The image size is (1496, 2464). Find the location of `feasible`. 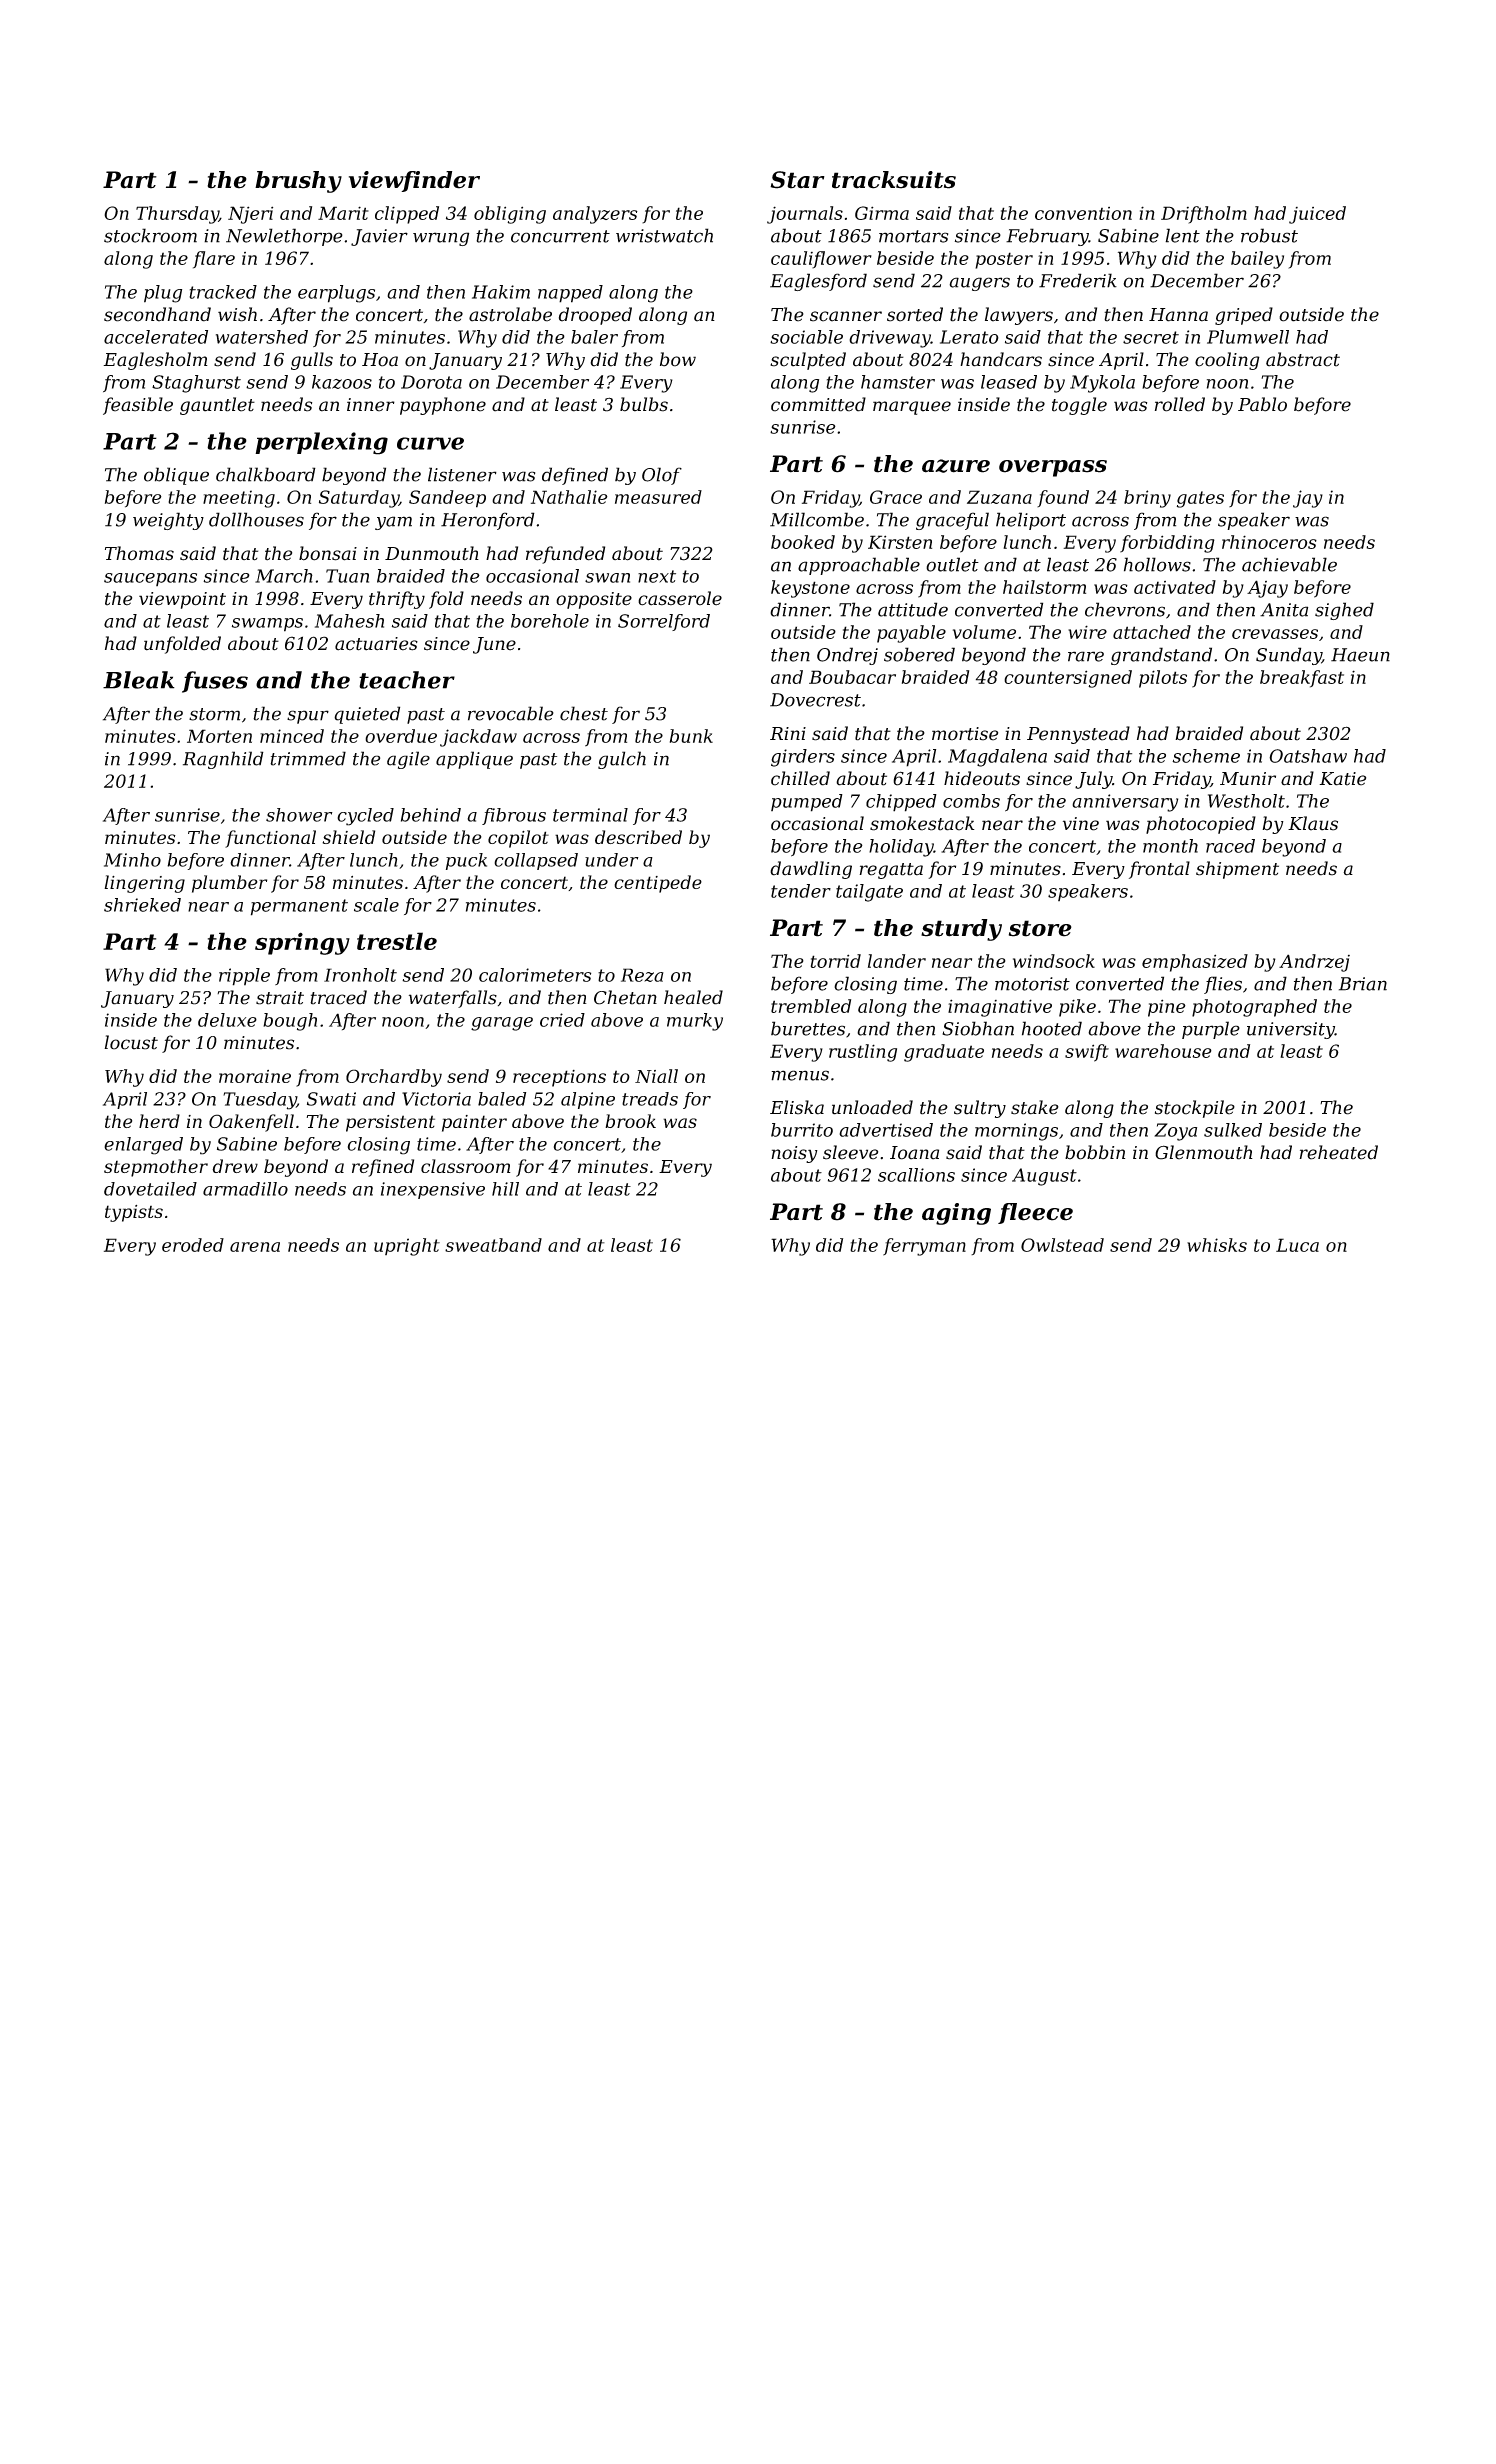

feasible is located at coordinates (138, 406).
